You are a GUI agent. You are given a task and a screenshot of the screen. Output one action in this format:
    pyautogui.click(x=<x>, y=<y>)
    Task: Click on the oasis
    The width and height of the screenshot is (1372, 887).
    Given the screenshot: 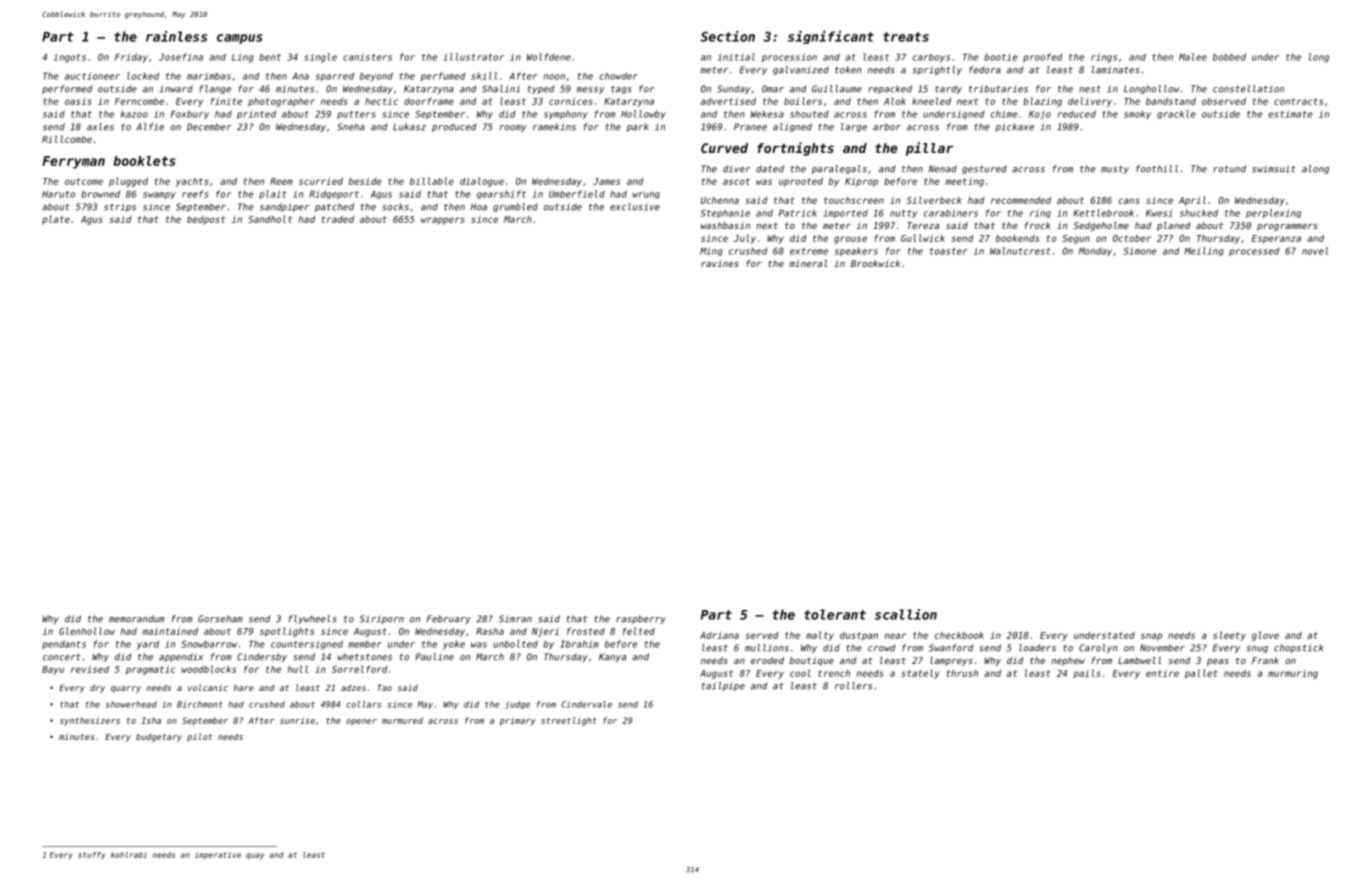 What is the action you would take?
    pyautogui.click(x=78, y=101)
